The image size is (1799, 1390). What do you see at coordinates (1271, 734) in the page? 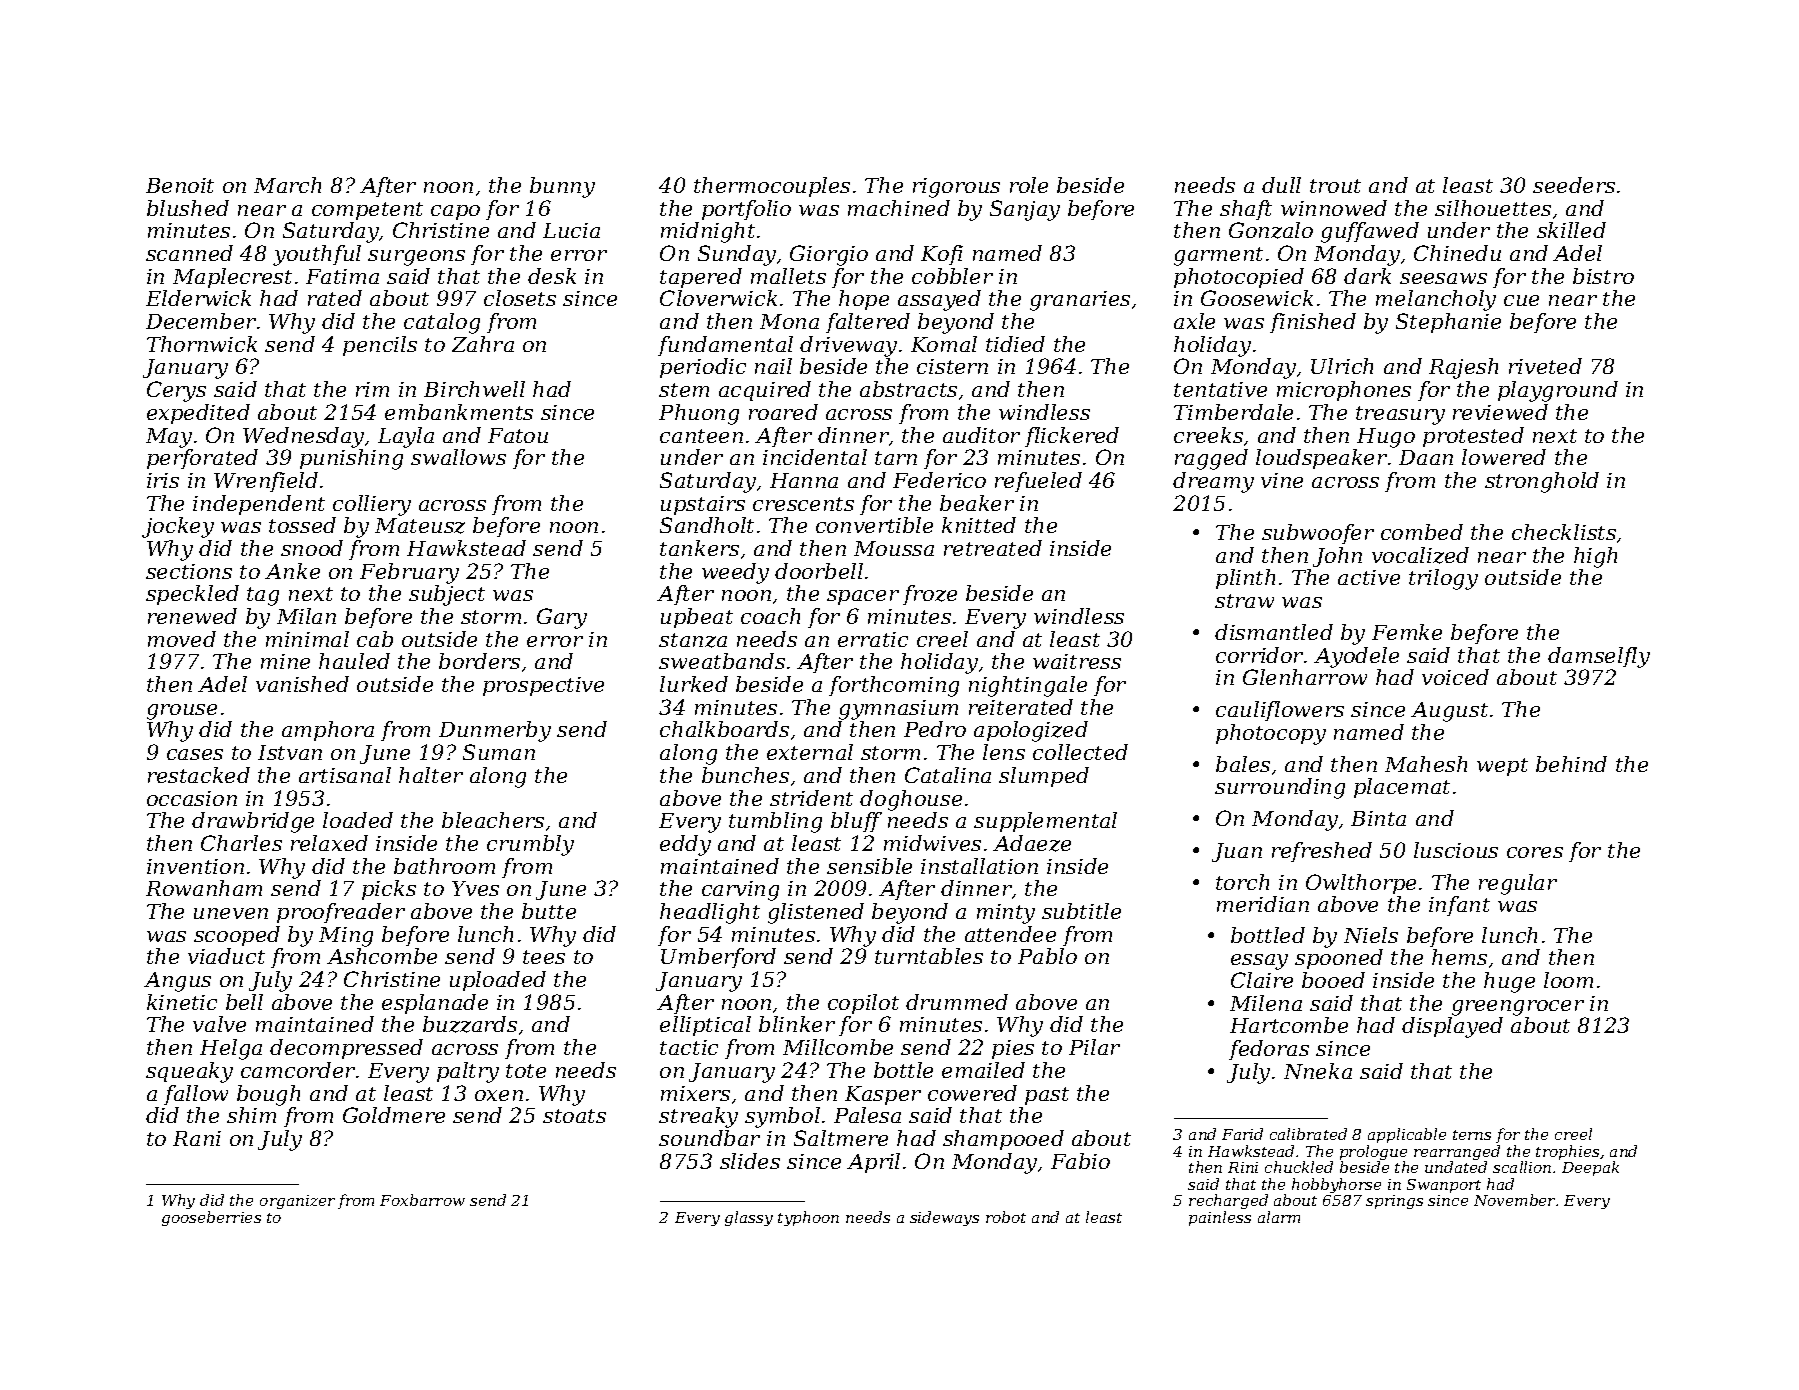
I see `photocopy` at bounding box center [1271, 734].
